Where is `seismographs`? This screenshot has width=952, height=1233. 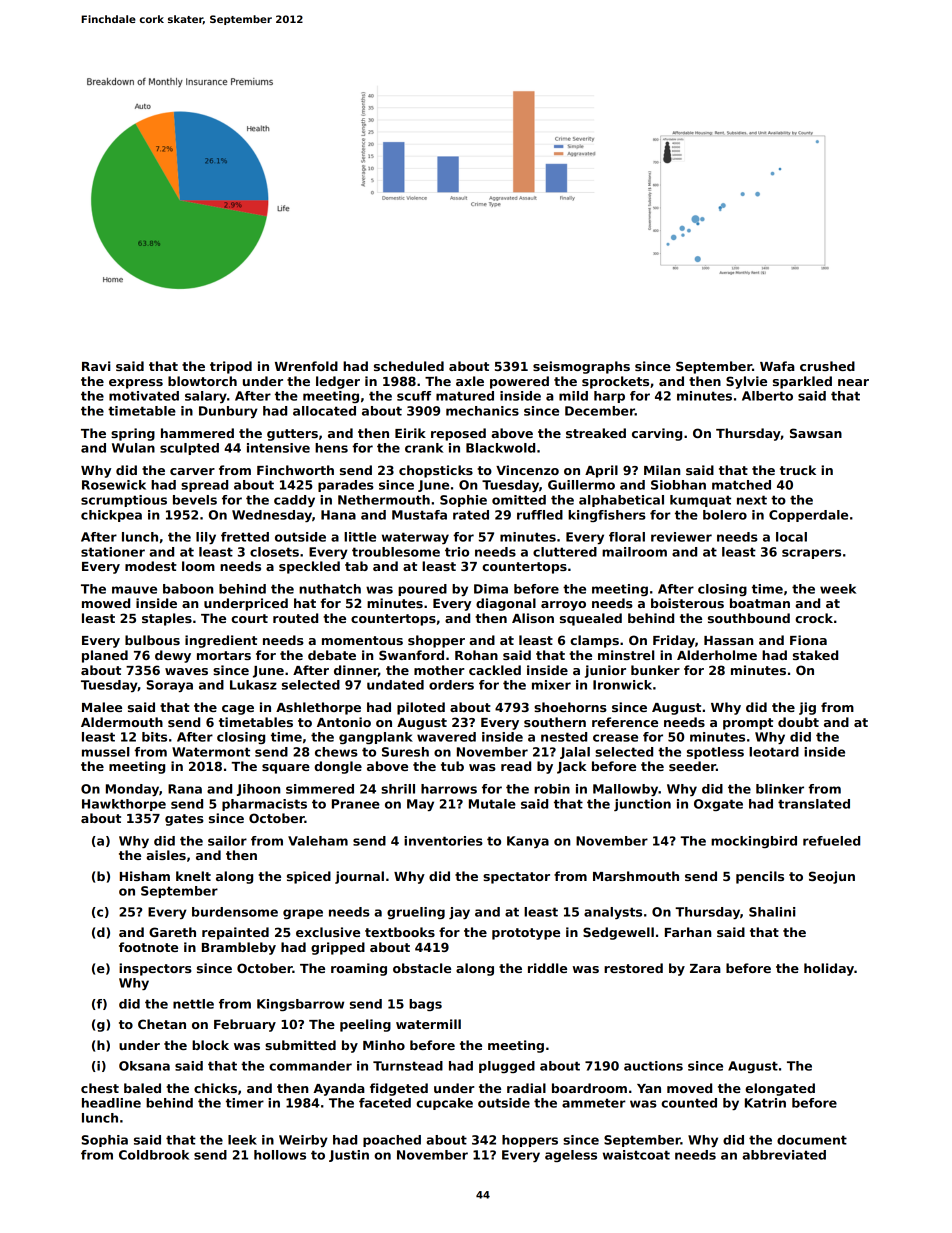
seismographs is located at coordinates (581, 367).
